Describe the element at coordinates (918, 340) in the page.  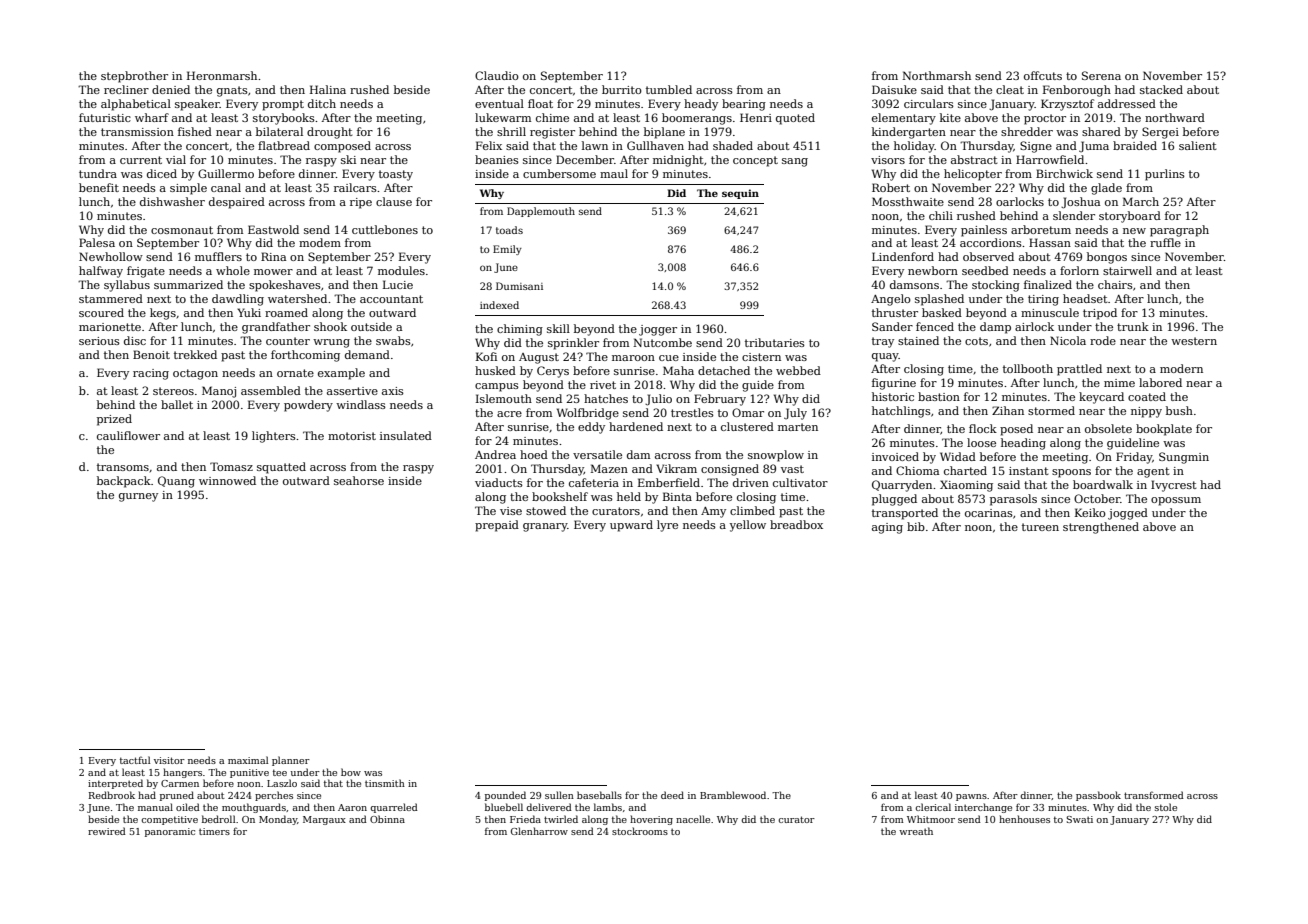
I see `stained` at that location.
